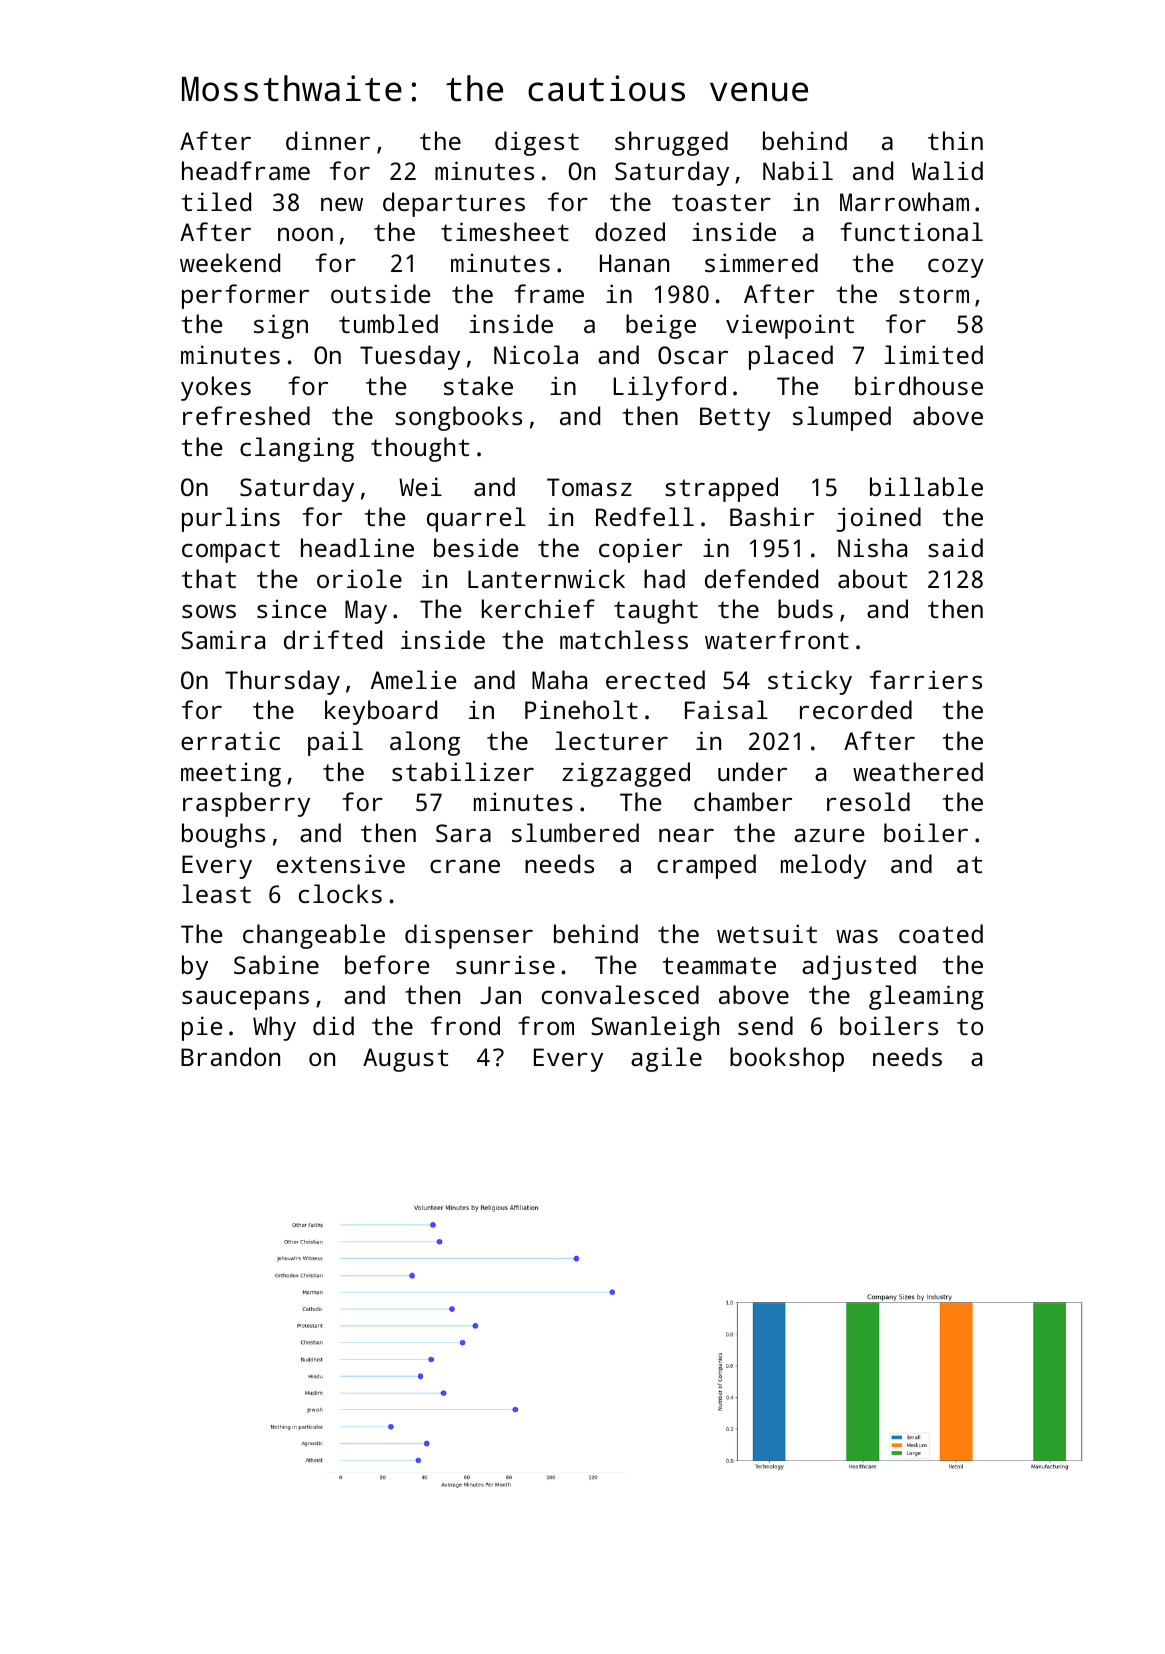 This screenshot has width=1165, height=1654. I want to click on defended, so click(761, 578).
